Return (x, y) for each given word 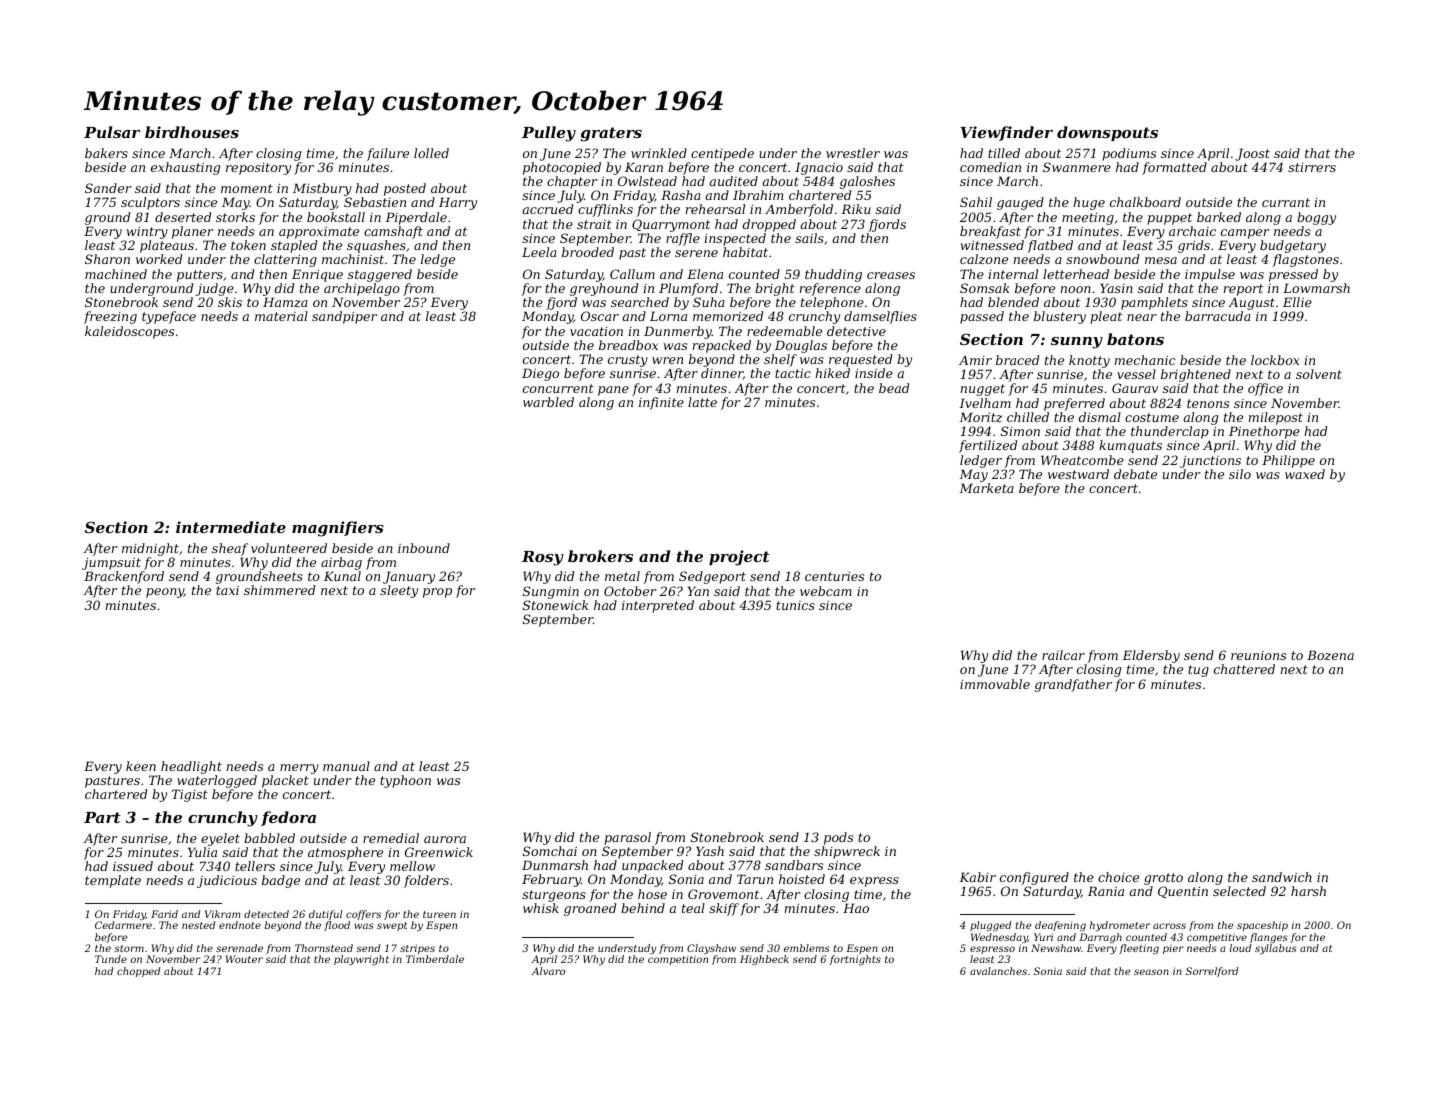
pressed (1293, 275)
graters (611, 134)
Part (102, 817)
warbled (548, 402)
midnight (150, 549)
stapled (294, 246)
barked (1219, 217)
